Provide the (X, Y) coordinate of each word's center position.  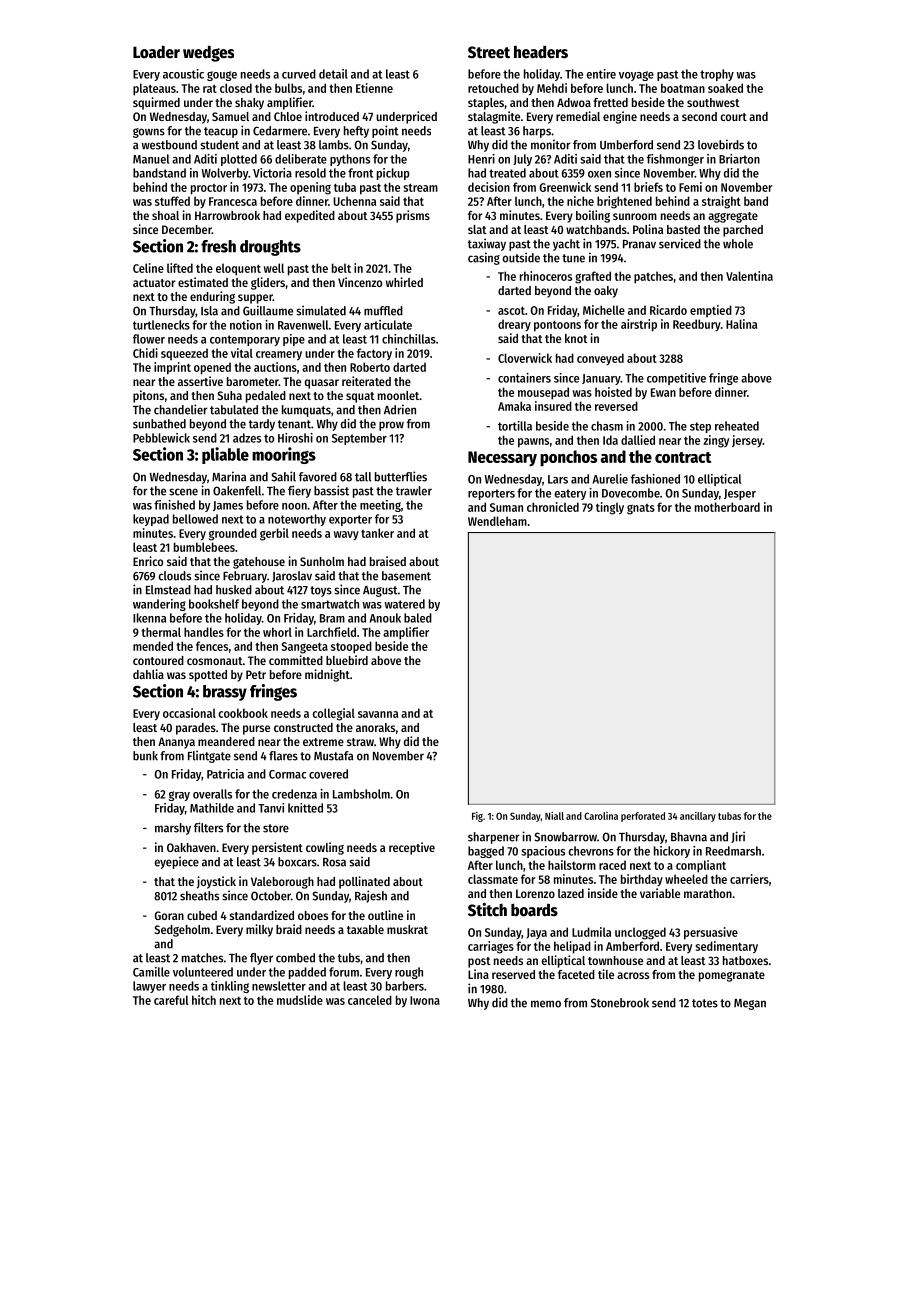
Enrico (148, 561)
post (479, 962)
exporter (350, 520)
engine (620, 117)
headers (541, 52)
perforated (643, 817)
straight (721, 202)
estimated (203, 282)
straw (360, 742)
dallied (638, 440)
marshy (173, 829)
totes (705, 1003)
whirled (404, 282)
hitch (204, 1000)
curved (299, 74)
